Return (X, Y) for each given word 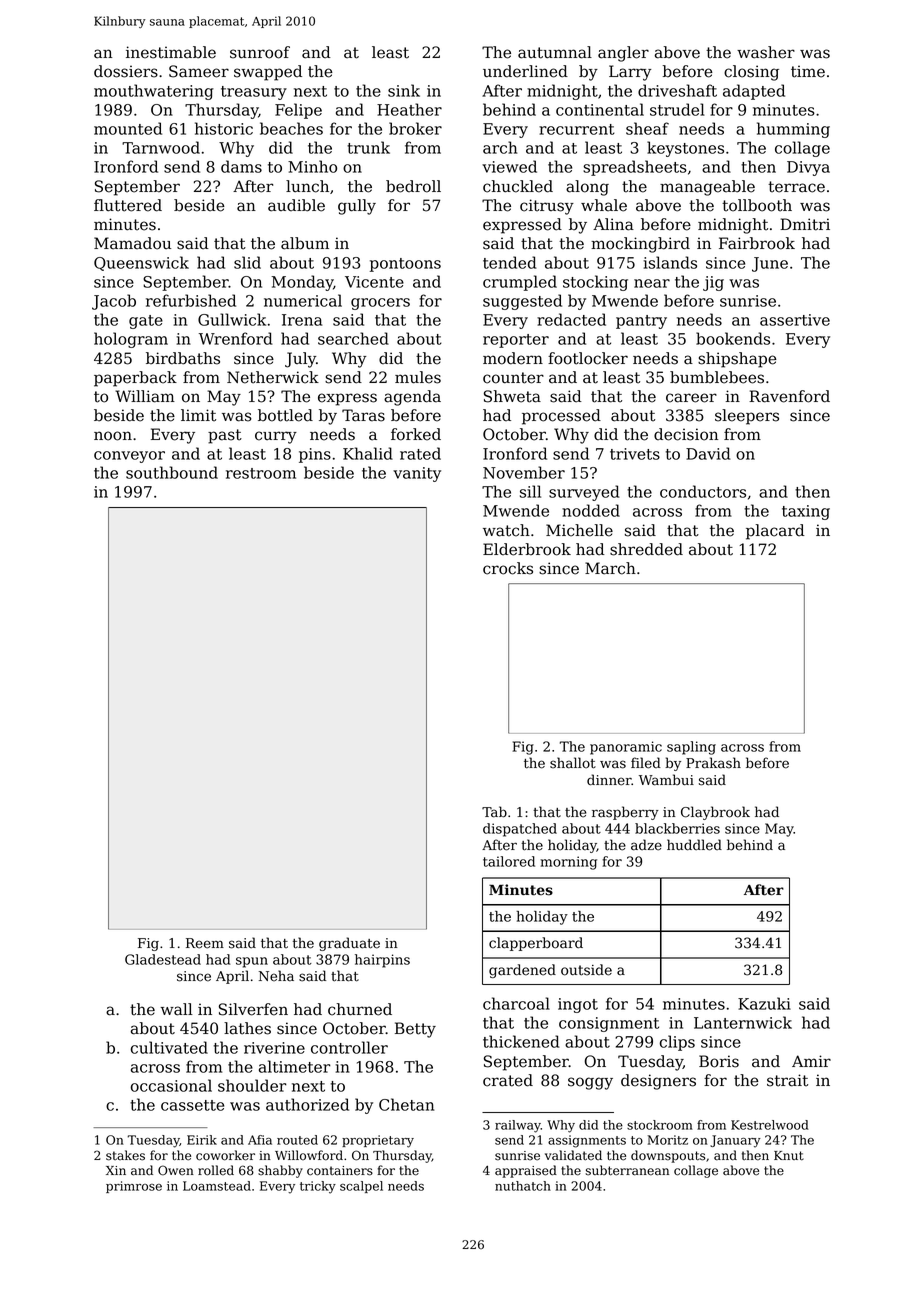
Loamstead (217, 1186)
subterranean (627, 1170)
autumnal (555, 52)
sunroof (260, 52)
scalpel (361, 1187)
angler (623, 54)
